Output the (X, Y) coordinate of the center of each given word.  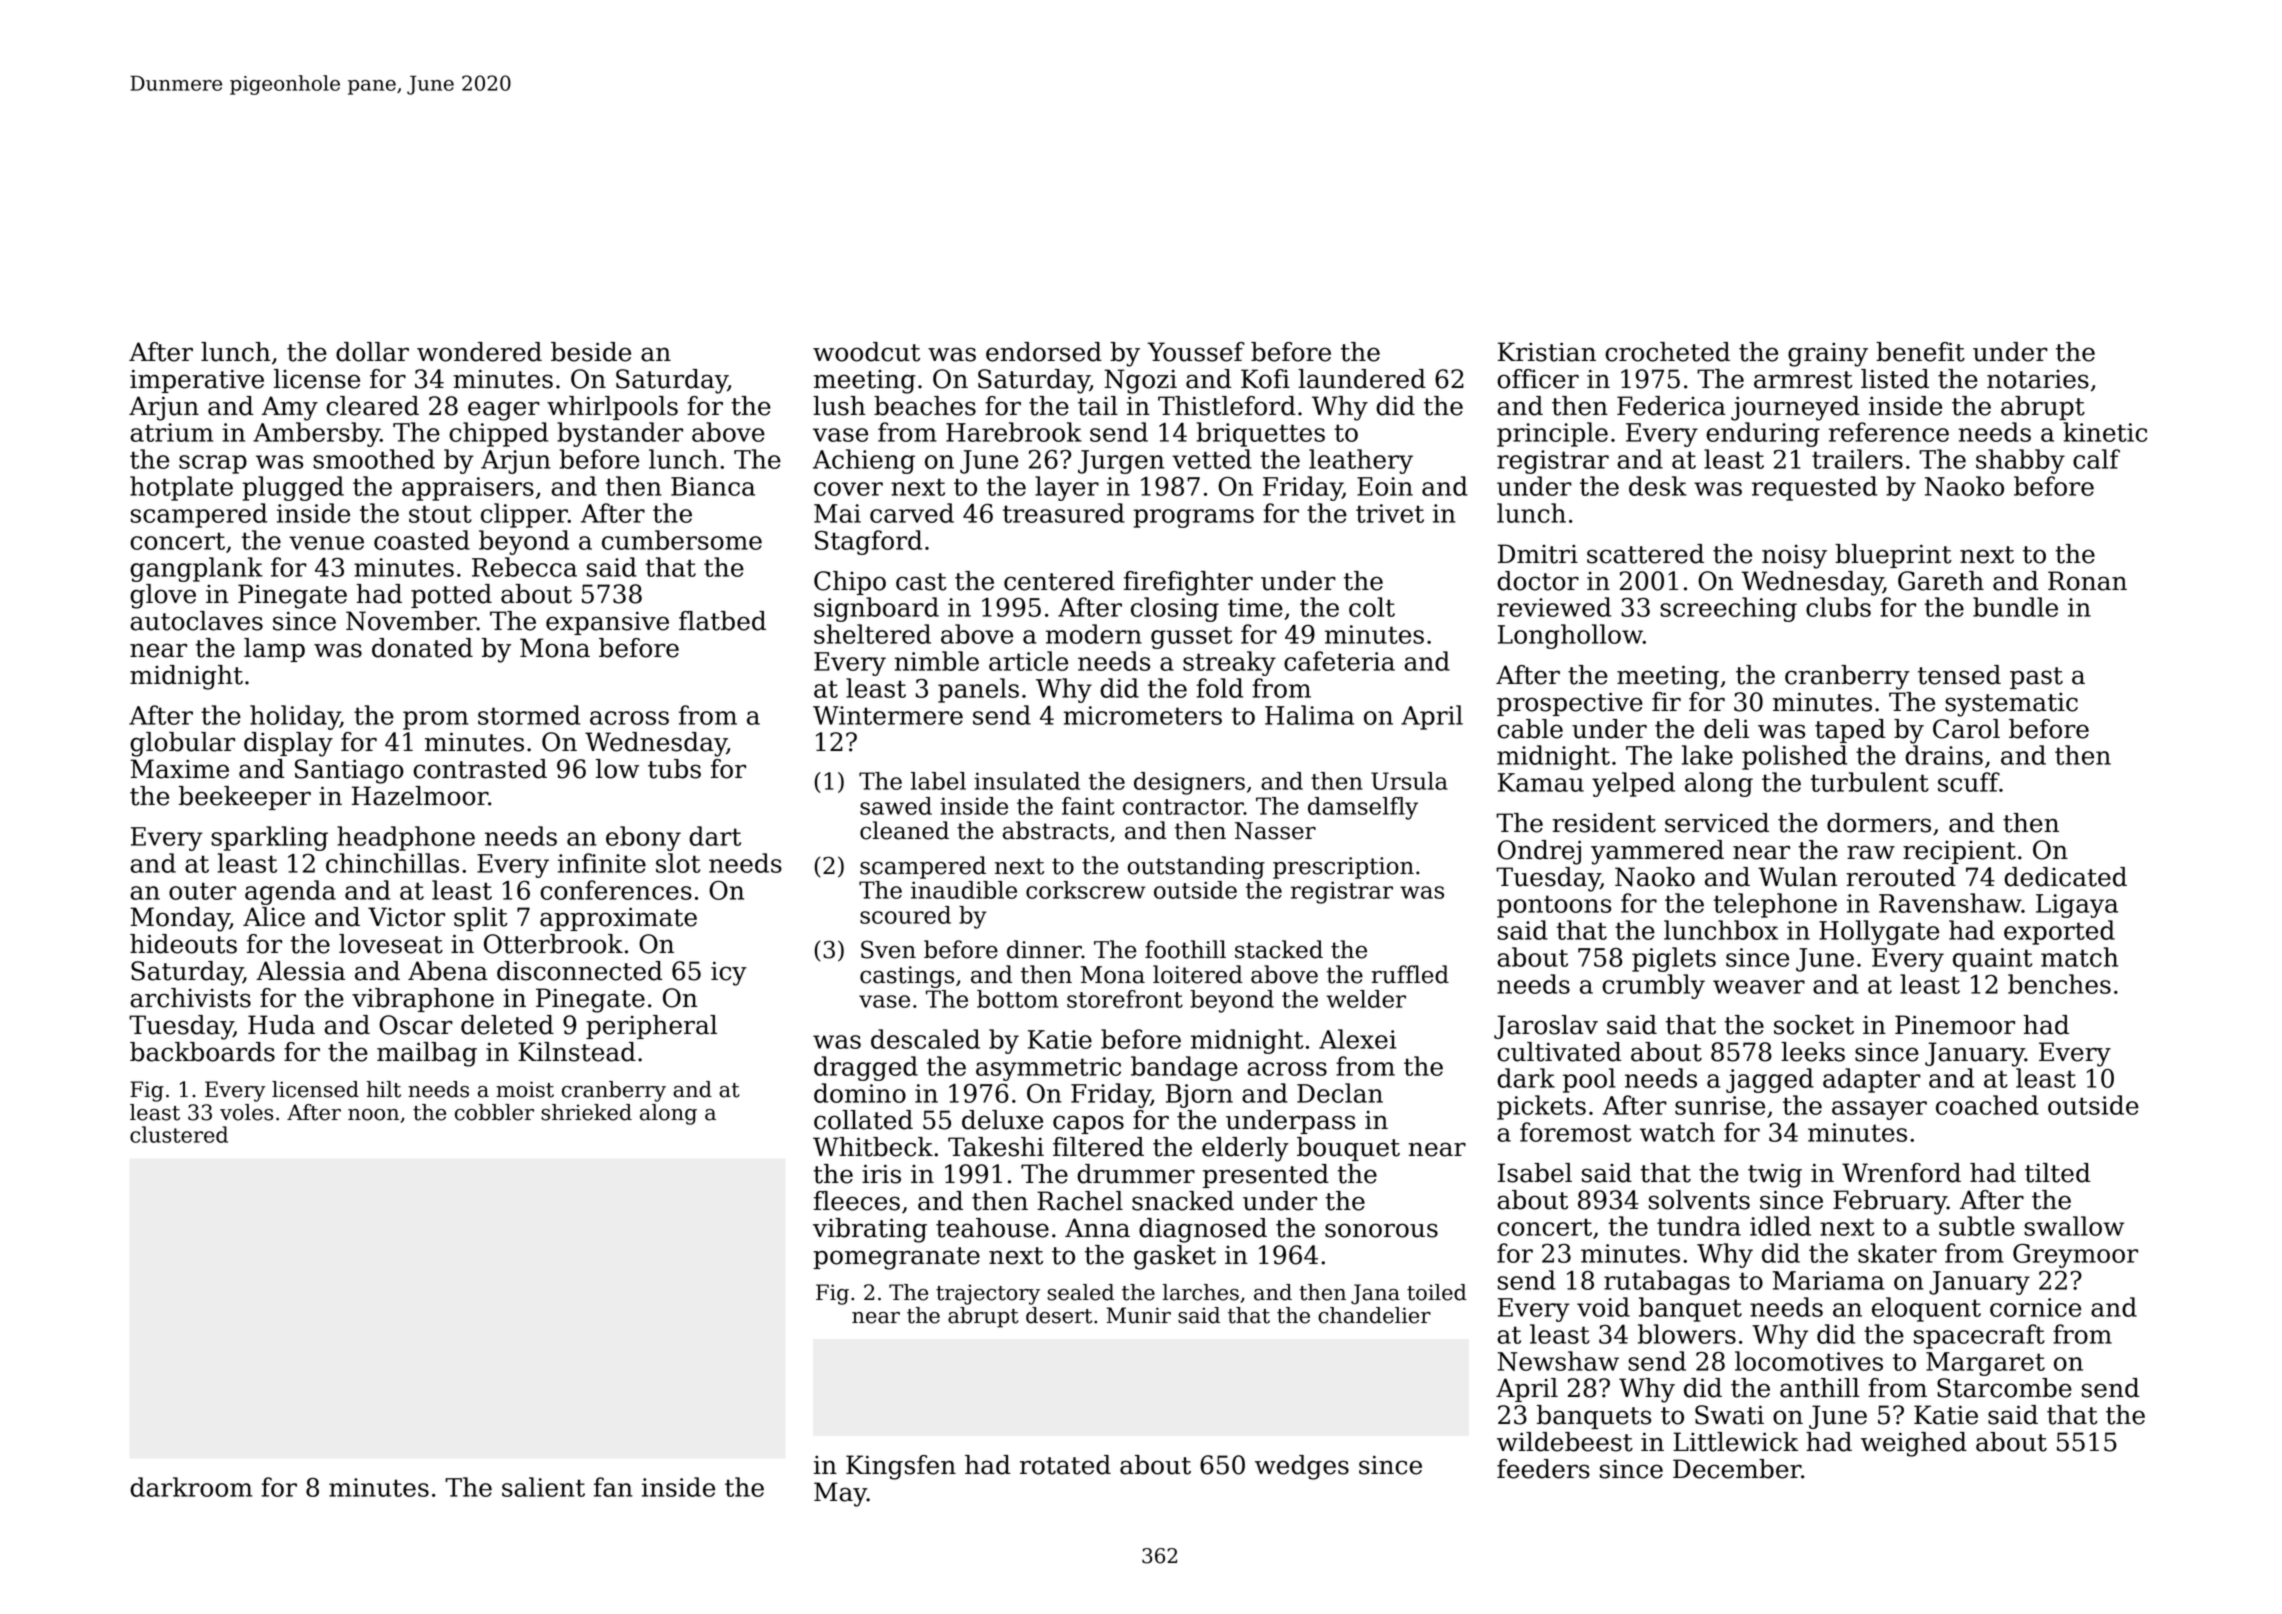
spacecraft (1979, 1336)
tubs (674, 769)
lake (1707, 755)
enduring (1763, 434)
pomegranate (896, 1258)
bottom (1017, 999)
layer (1067, 488)
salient (543, 1487)
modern (1094, 634)
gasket (1175, 1257)
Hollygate (1879, 932)
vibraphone (423, 1000)
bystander (620, 434)
